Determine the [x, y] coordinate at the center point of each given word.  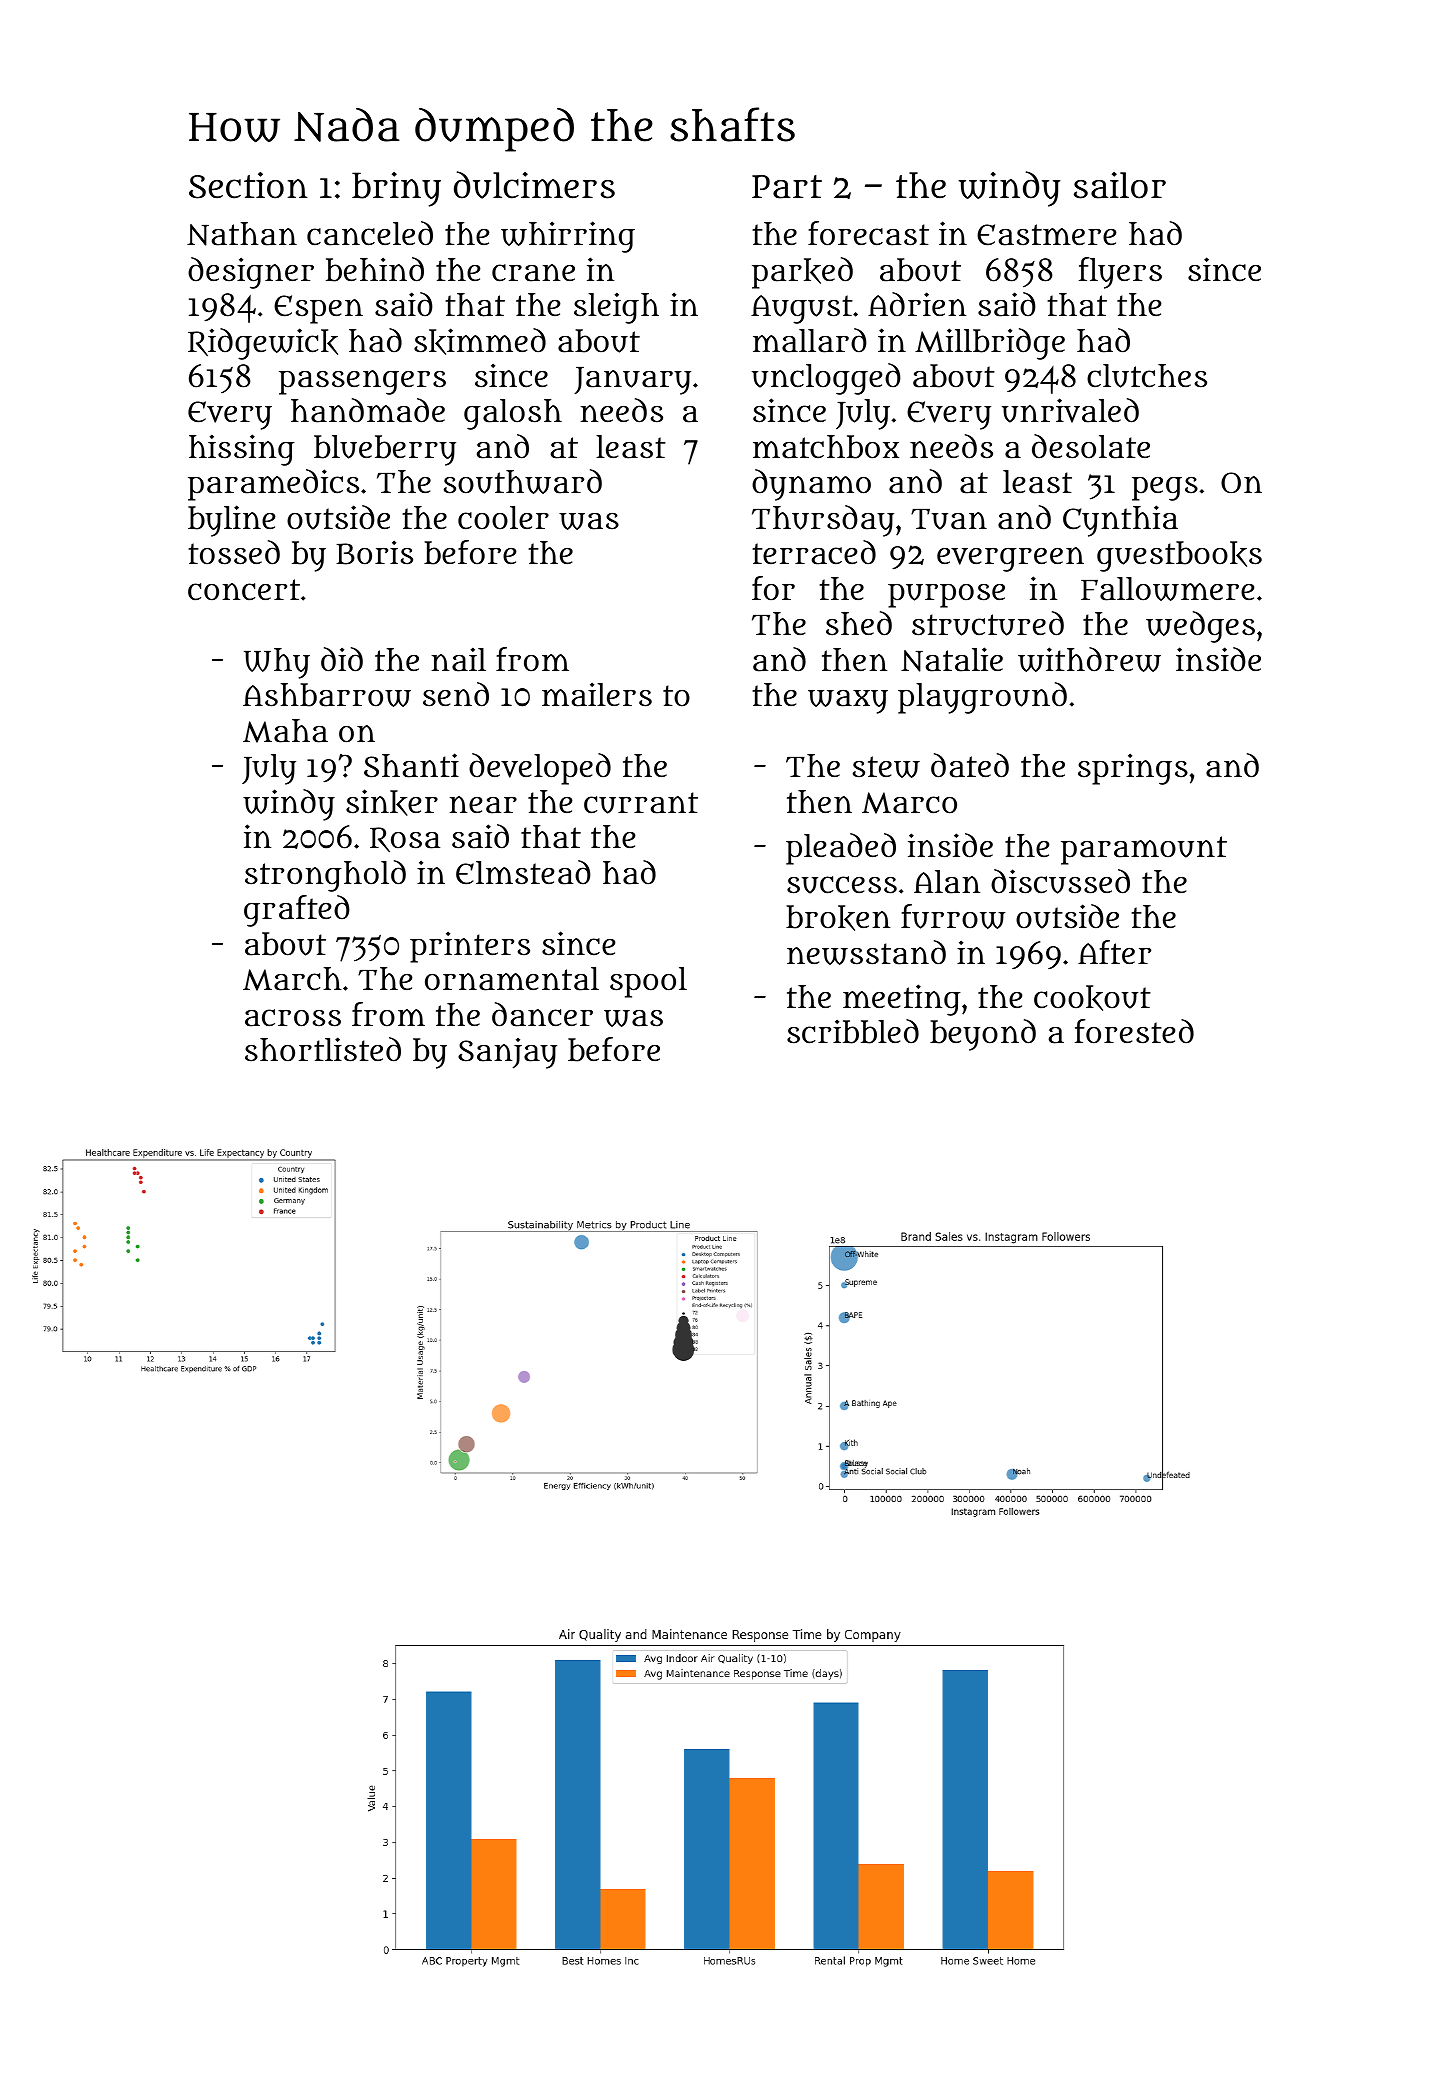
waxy [848, 702]
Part [787, 187]
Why [277, 663]
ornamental [512, 979]
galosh [513, 414]
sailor [1120, 185]
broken [838, 918]
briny [396, 189]
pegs [1165, 489]
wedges [1200, 627]
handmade [368, 410]
